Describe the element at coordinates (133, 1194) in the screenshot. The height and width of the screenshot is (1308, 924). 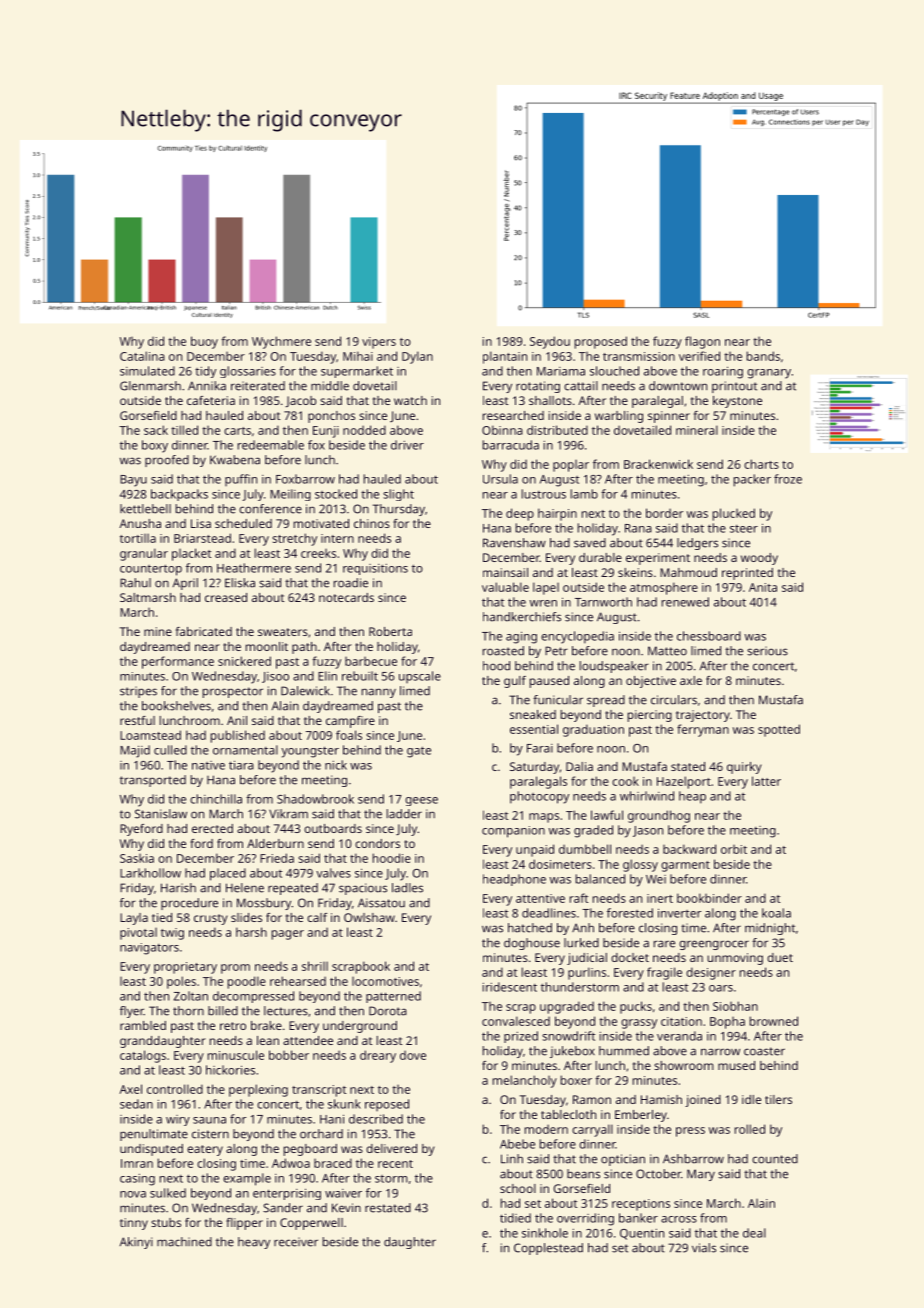
I see `nova` at that location.
